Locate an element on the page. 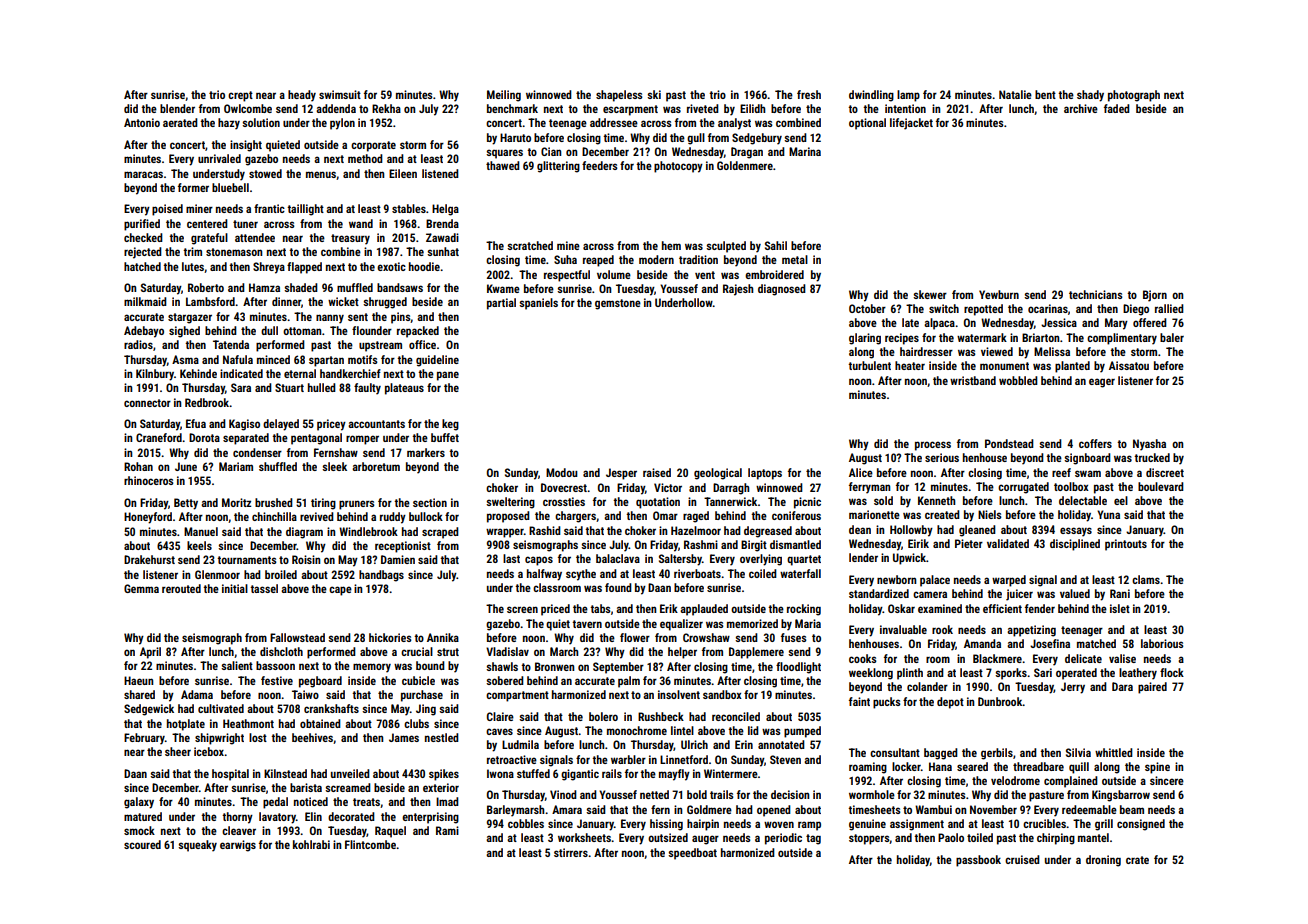 Image resolution: width=1308 pixels, height=924 pixels. photograph is located at coordinates (1134, 96).
